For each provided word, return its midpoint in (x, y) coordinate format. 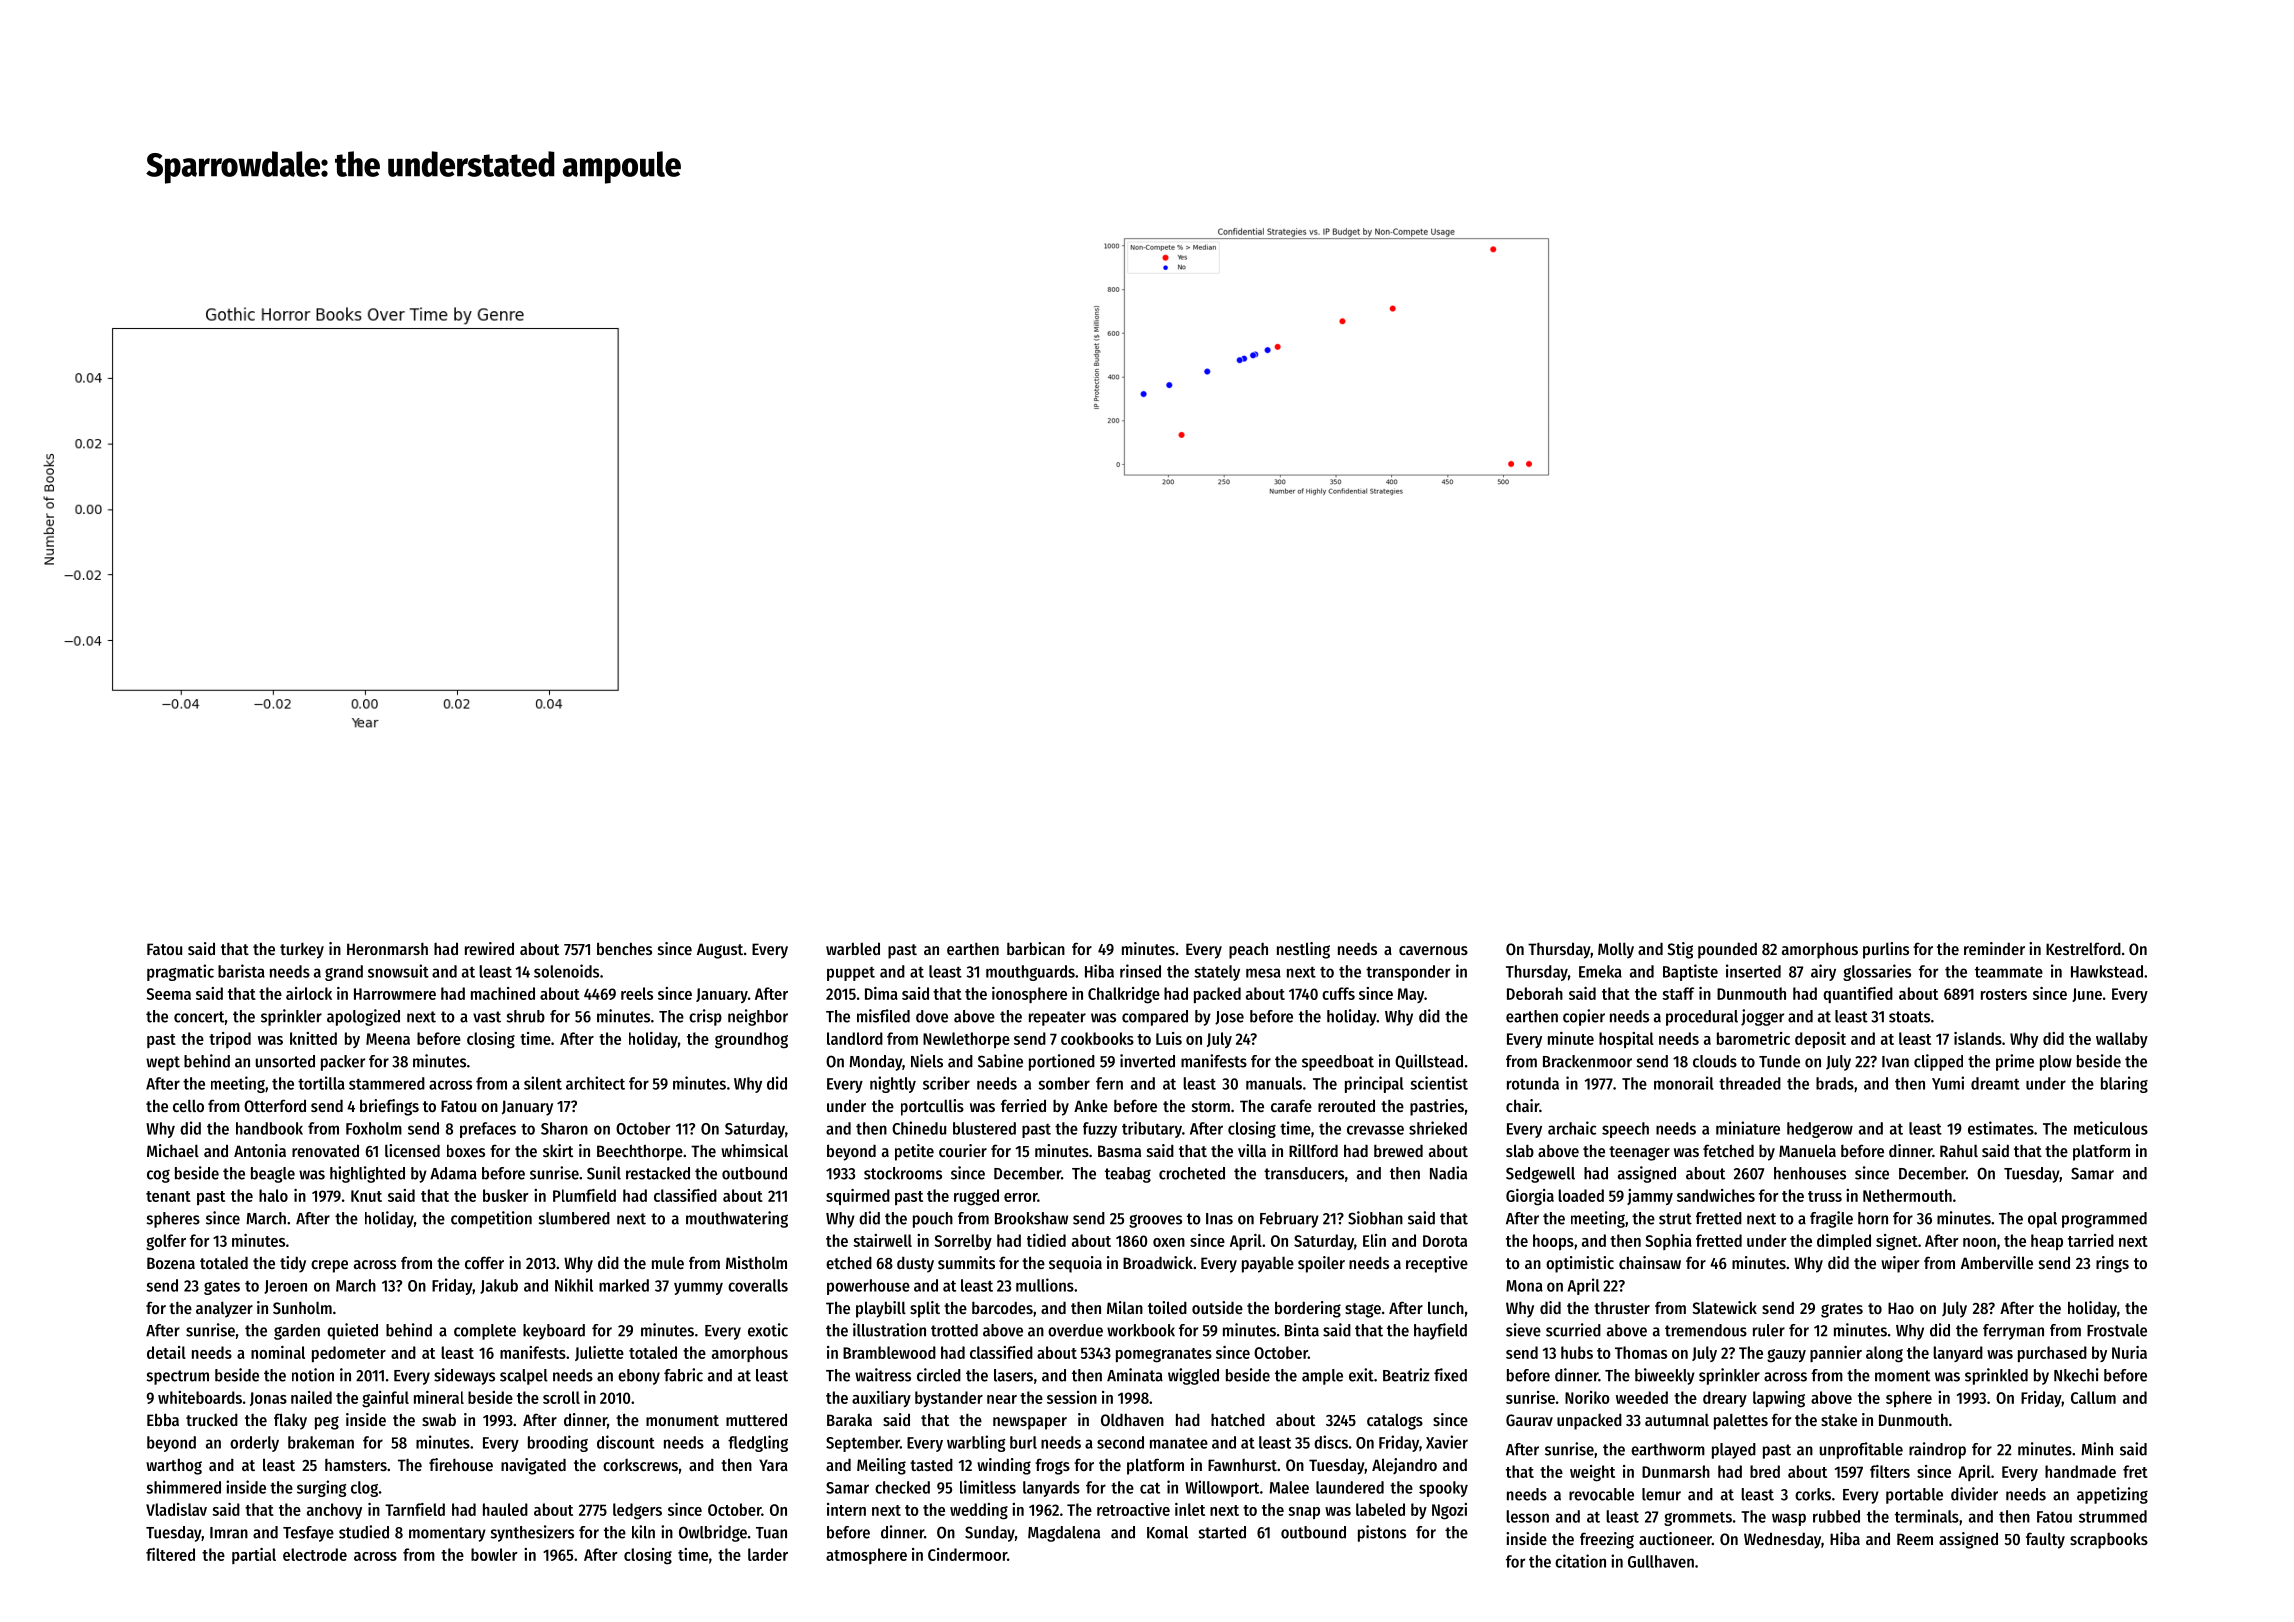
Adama (453, 1173)
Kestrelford (2083, 948)
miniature (1748, 1128)
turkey (302, 950)
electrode (315, 1554)
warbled (853, 948)
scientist (1439, 1083)
